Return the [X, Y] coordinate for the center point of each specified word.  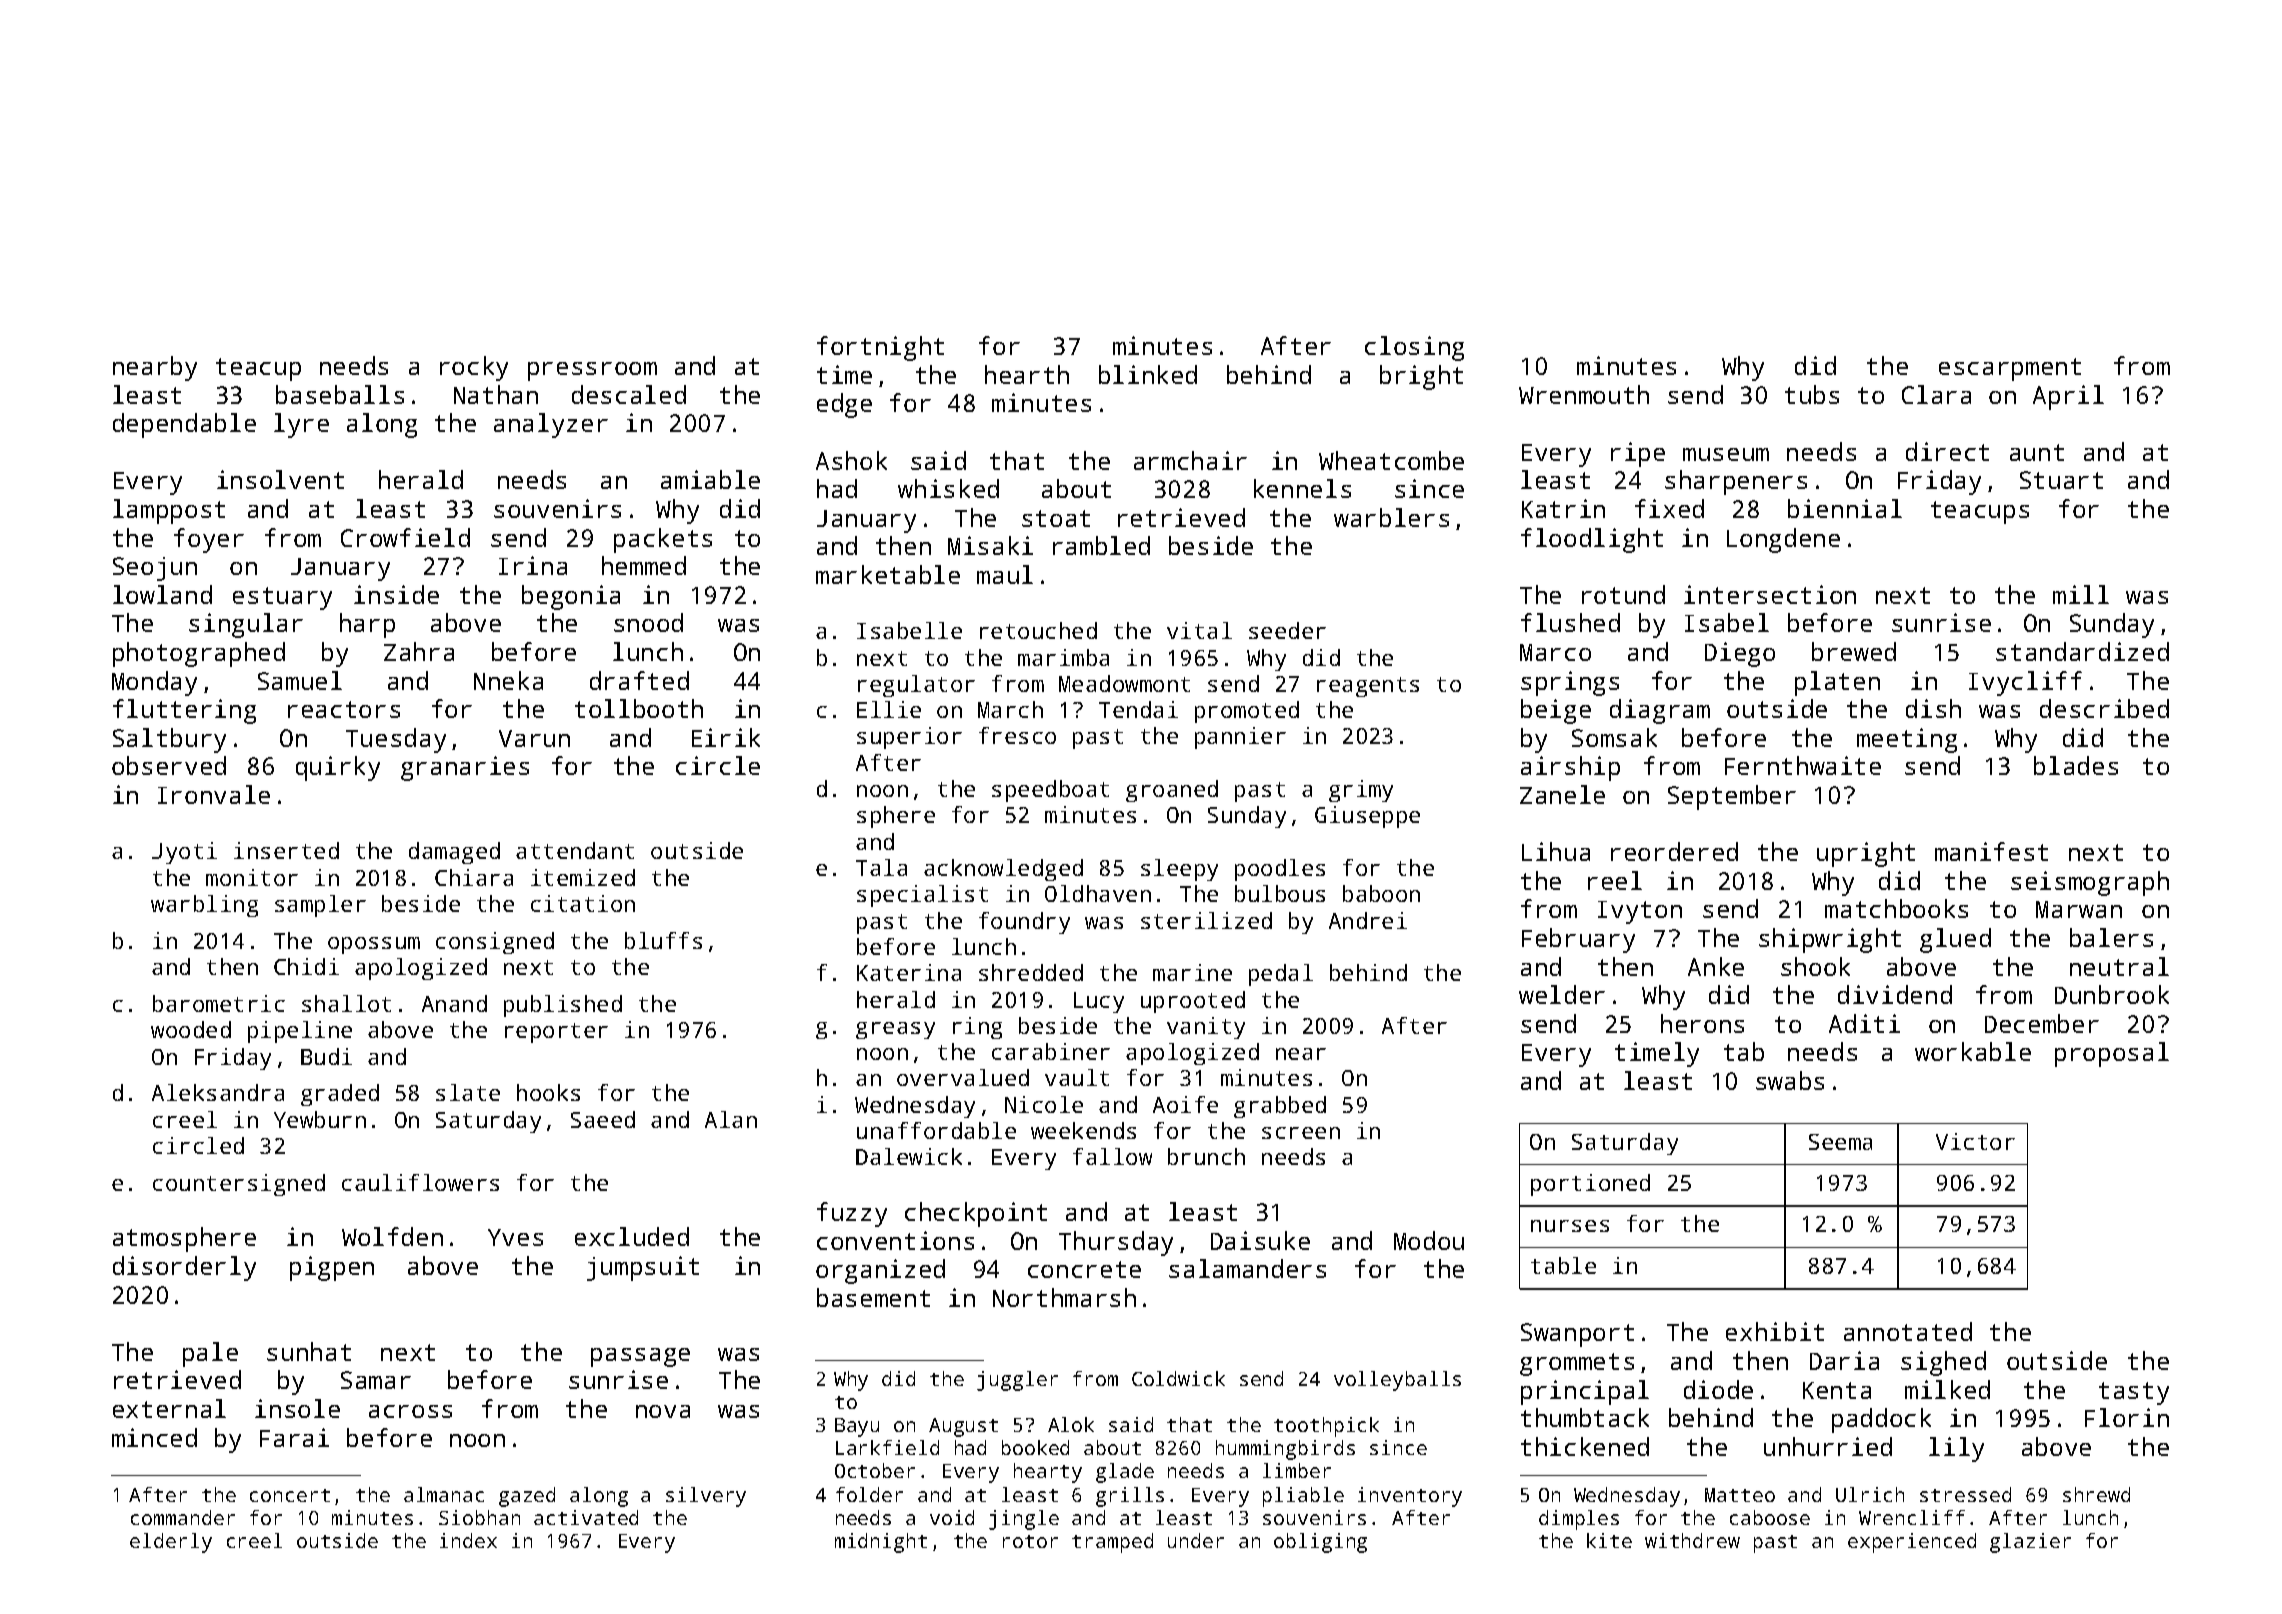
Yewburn [320, 1119]
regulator [916, 686]
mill [2081, 594]
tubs [1812, 394]
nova [663, 1411]
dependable [184, 425]
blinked [1148, 374]
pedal [1281, 975]
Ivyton [1640, 912]
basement [873, 1297]
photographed [199, 654]
